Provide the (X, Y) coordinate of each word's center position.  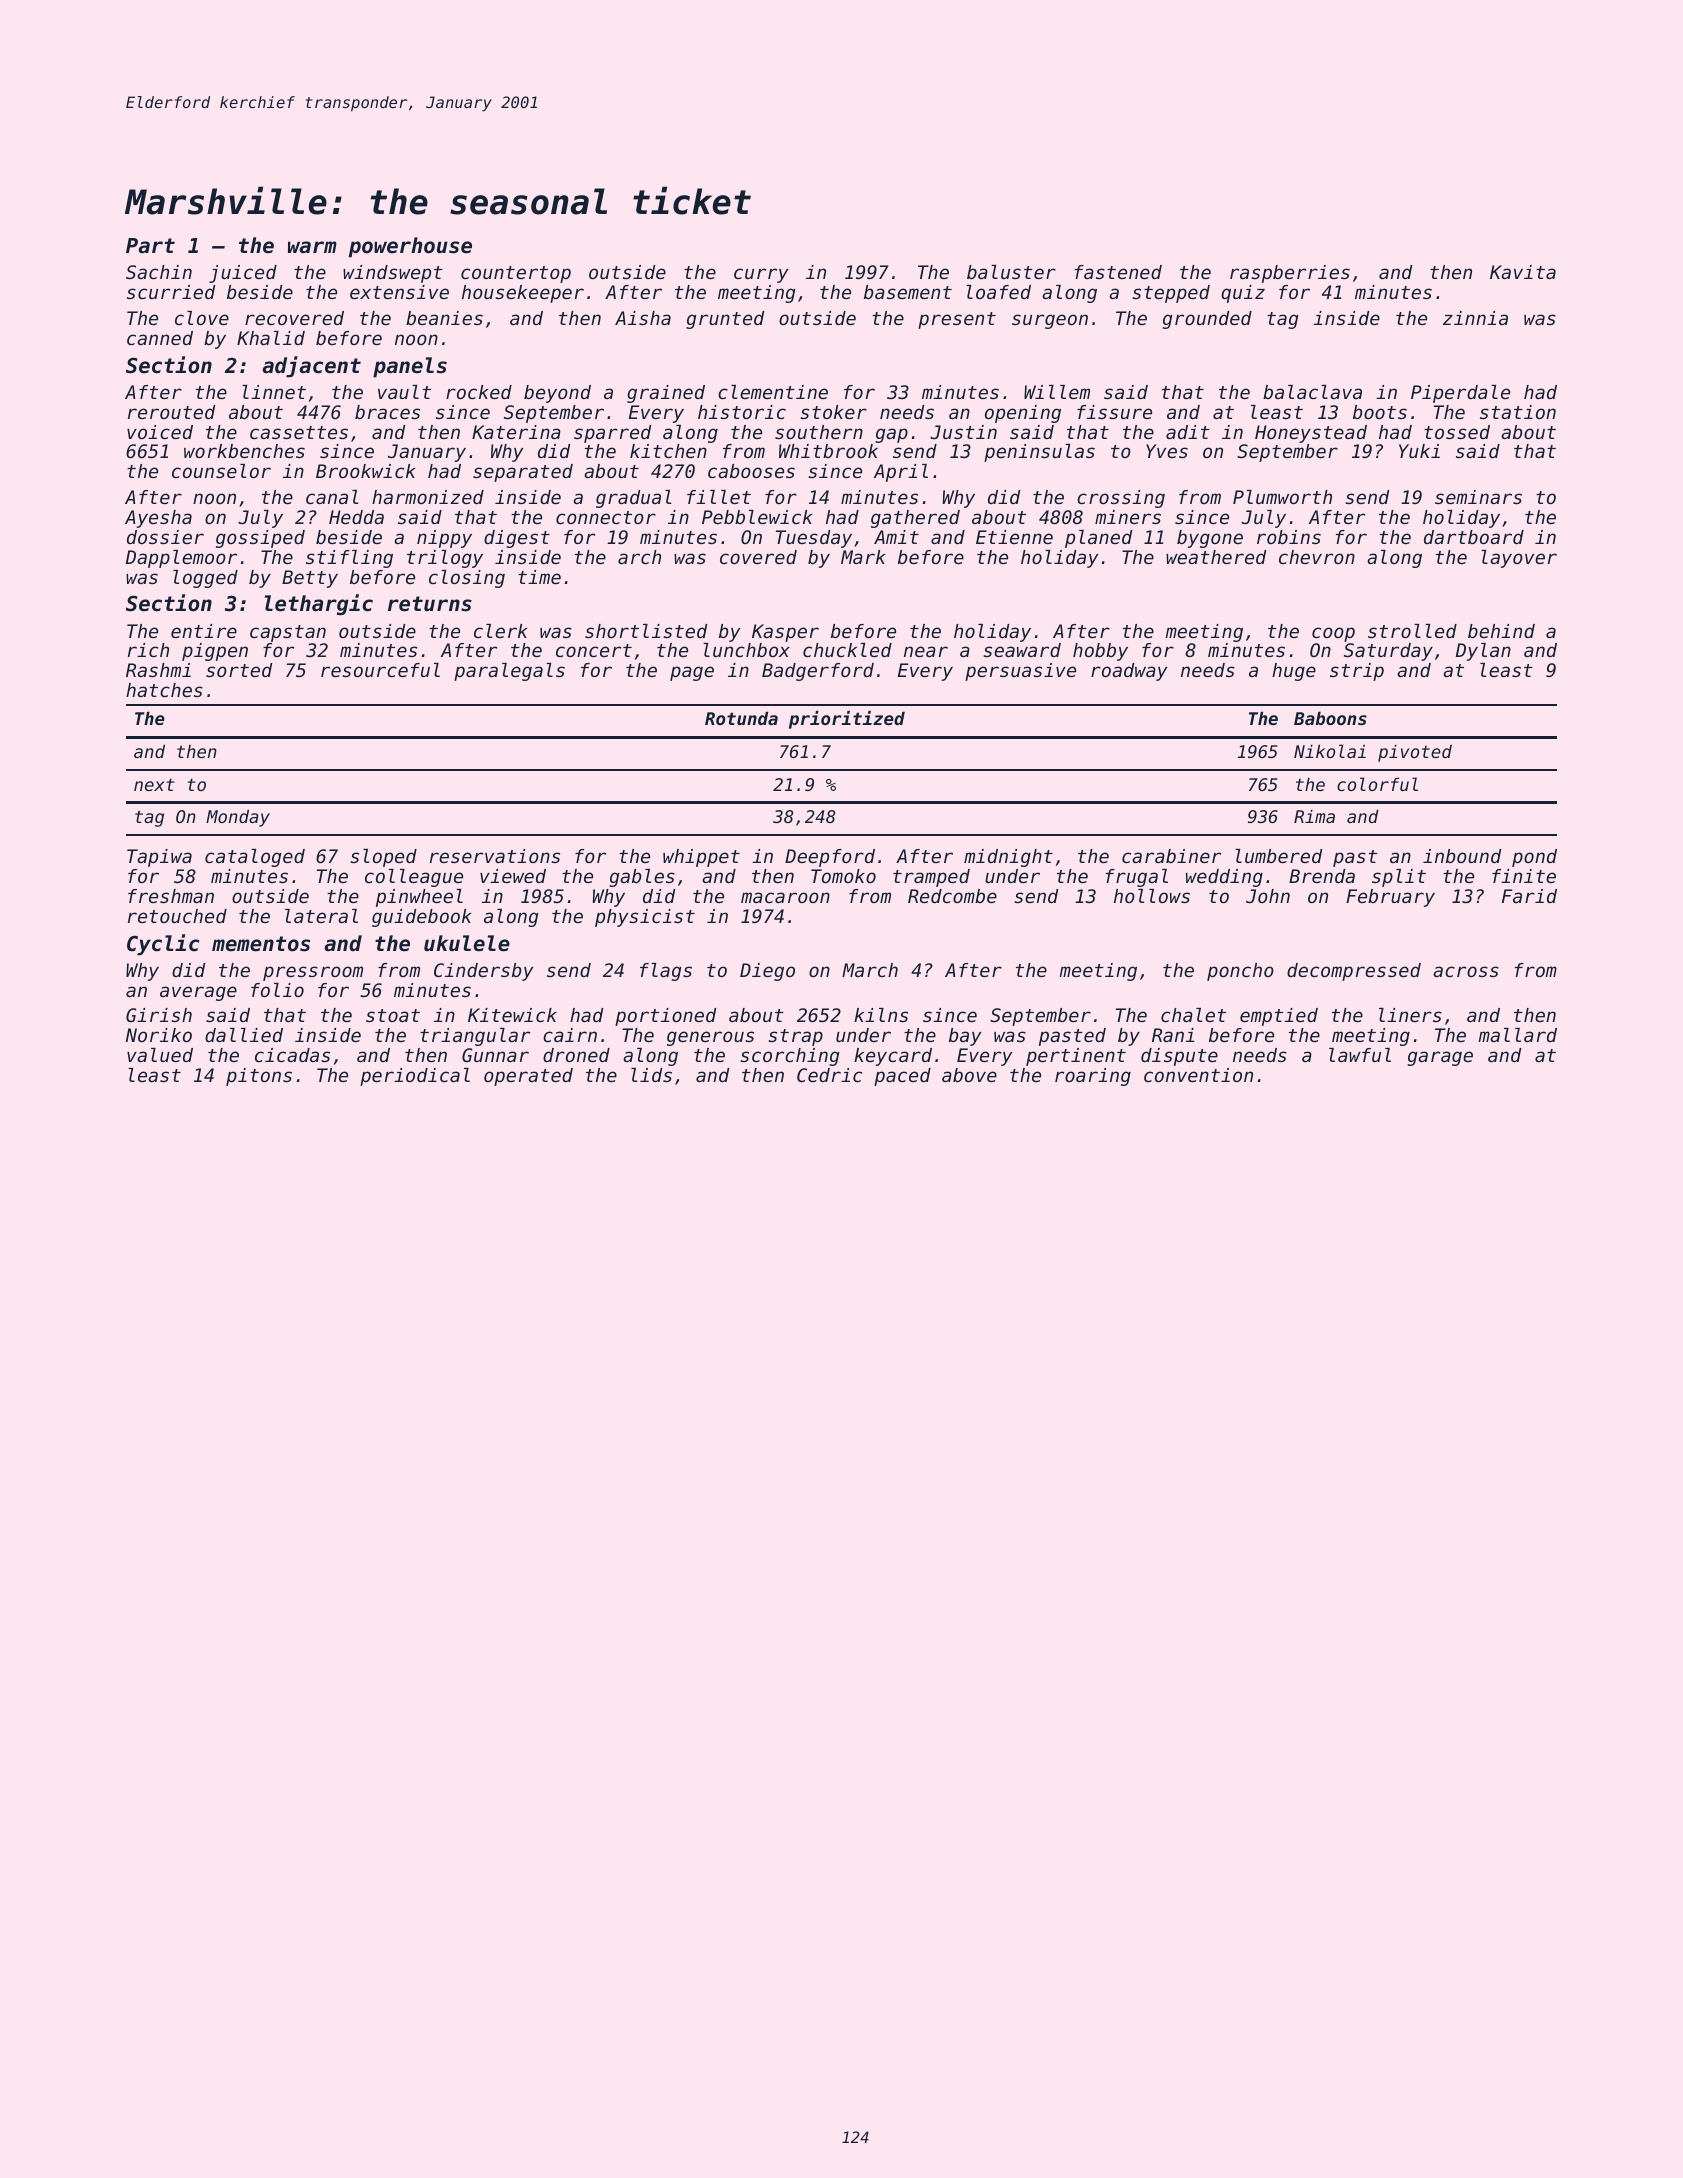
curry (761, 275)
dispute (1179, 1057)
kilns (881, 1015)
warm (312, 247)
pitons (259, 1077)
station (1518, 412)
